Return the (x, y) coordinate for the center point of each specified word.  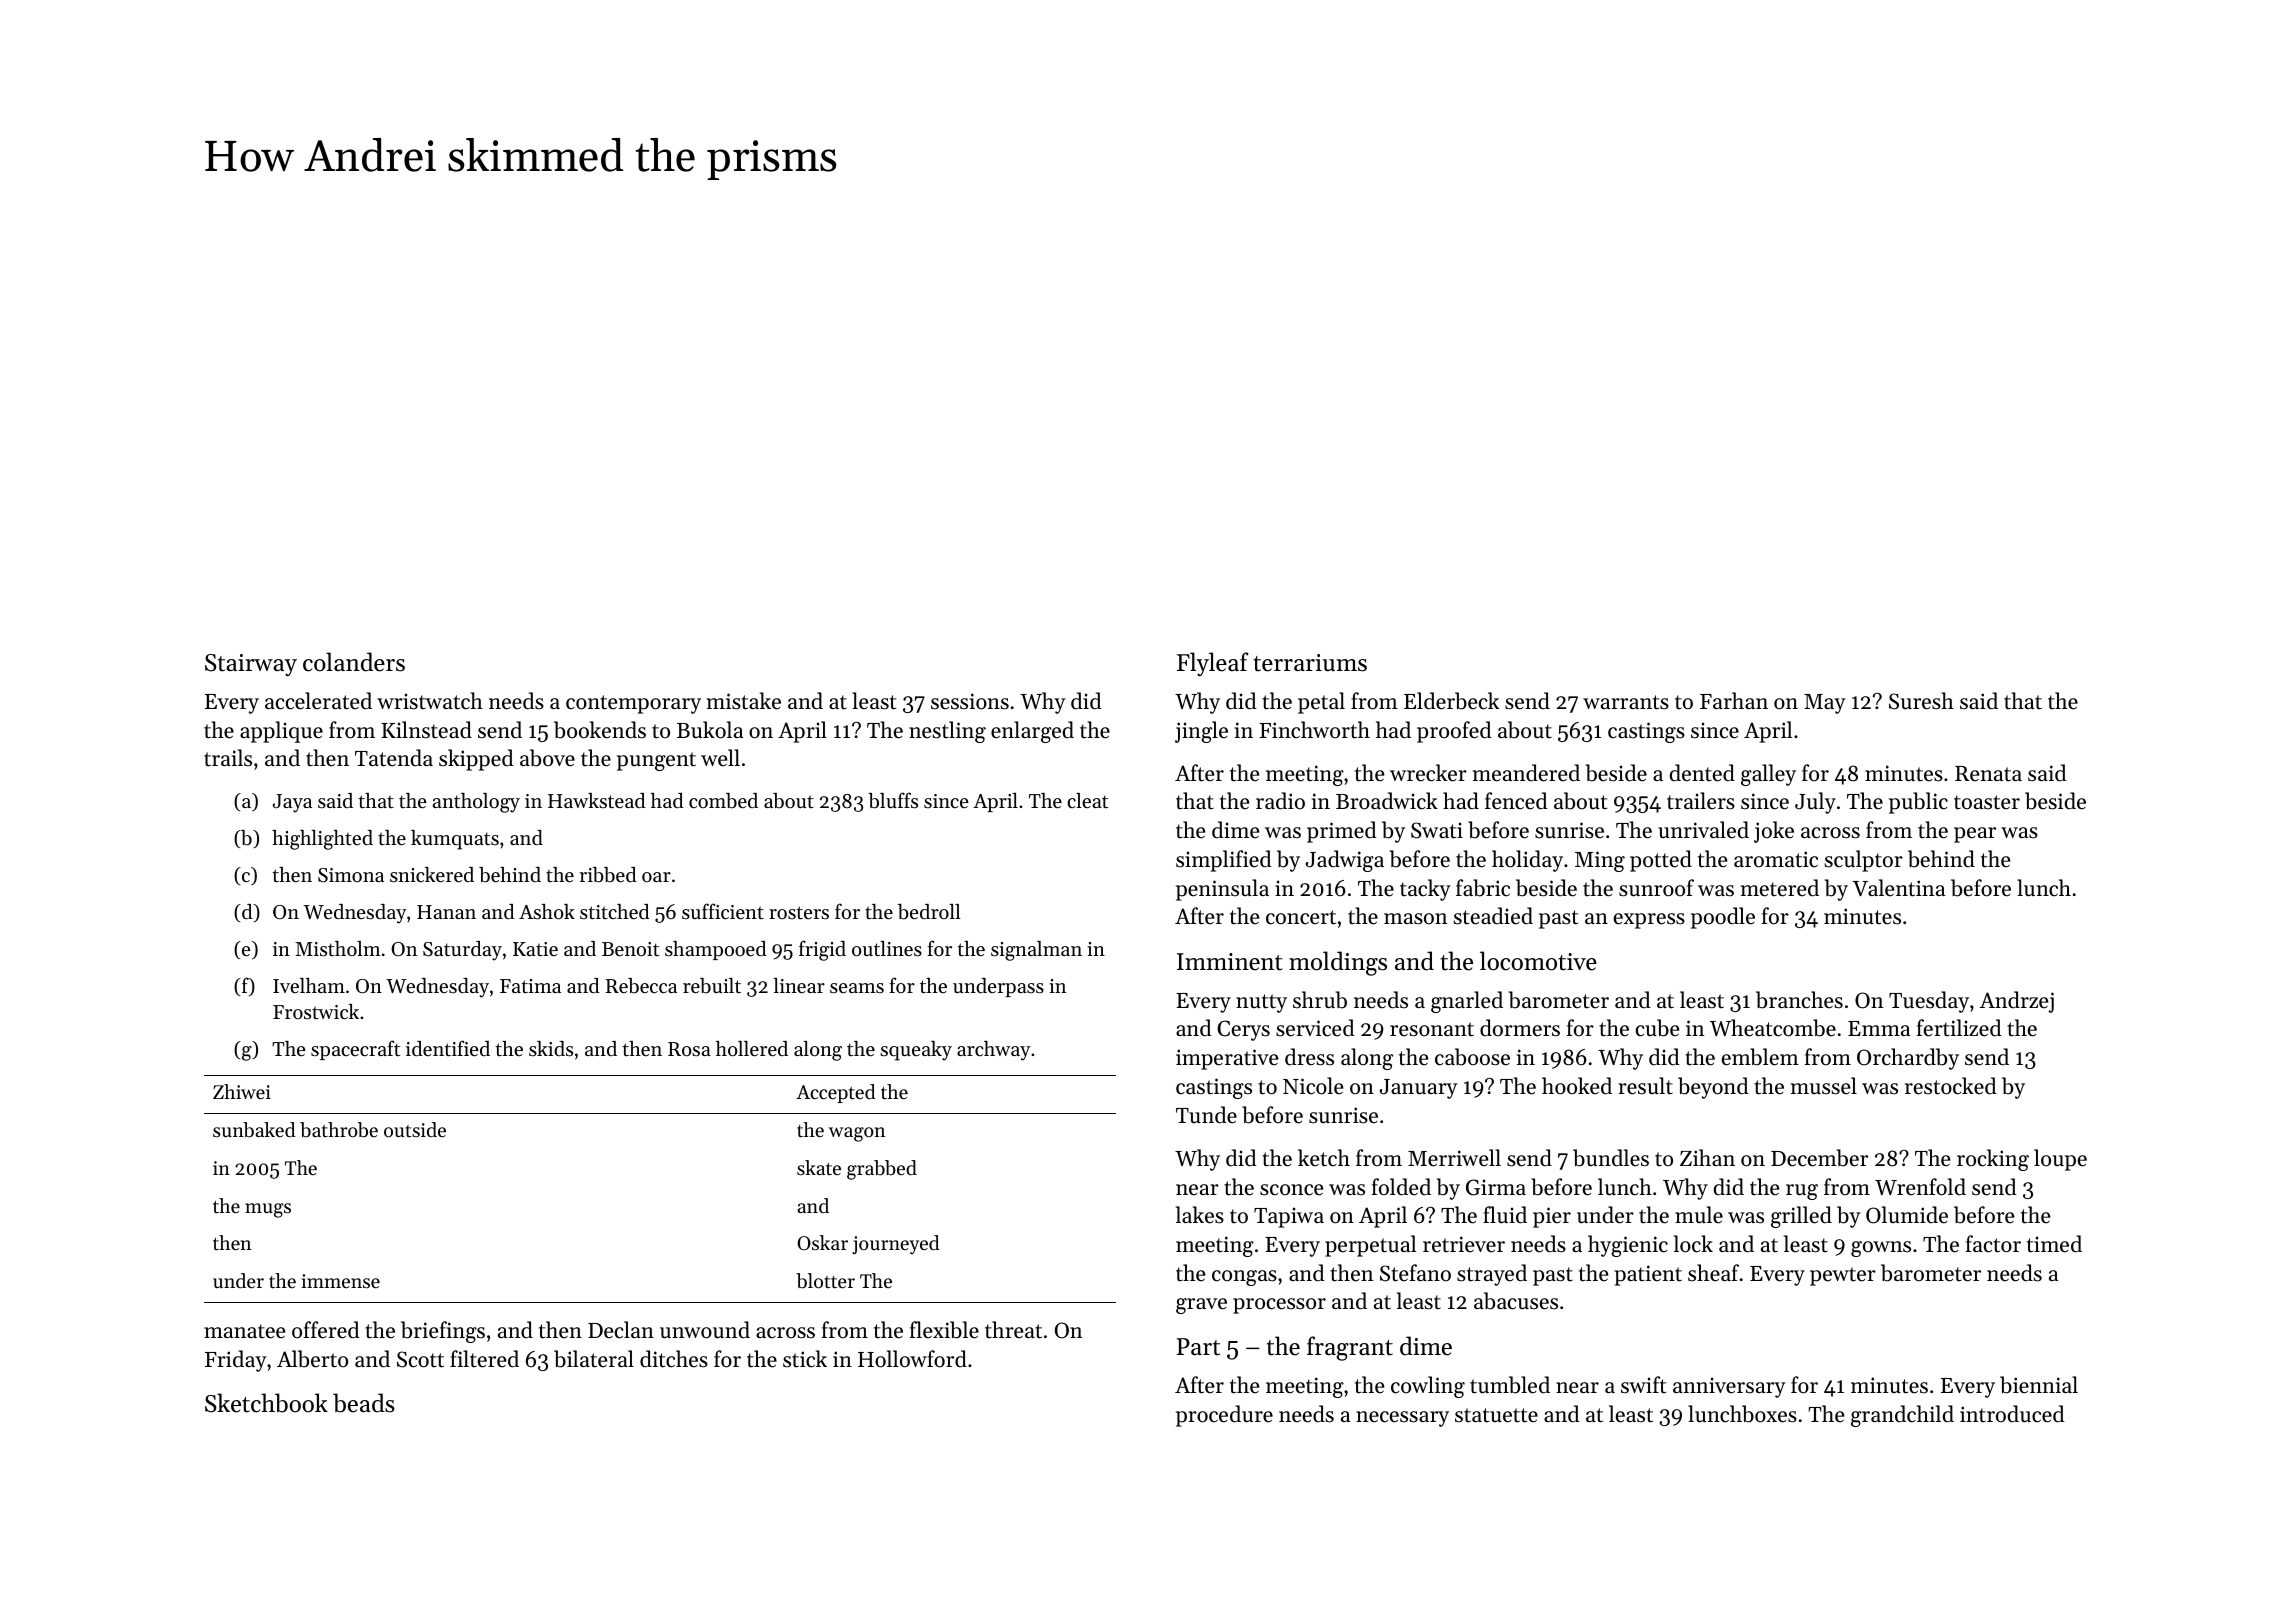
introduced (2012, 1414)
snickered (432, 875)
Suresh (1921, 701)
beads (364, 1403)
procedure (1224, 1416)
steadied (1493, 916)
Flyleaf (1212, 664)
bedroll (929, 912)
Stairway (251, 665)
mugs (268, 1210)
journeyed (896, 1245)
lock (1693, 1244)
